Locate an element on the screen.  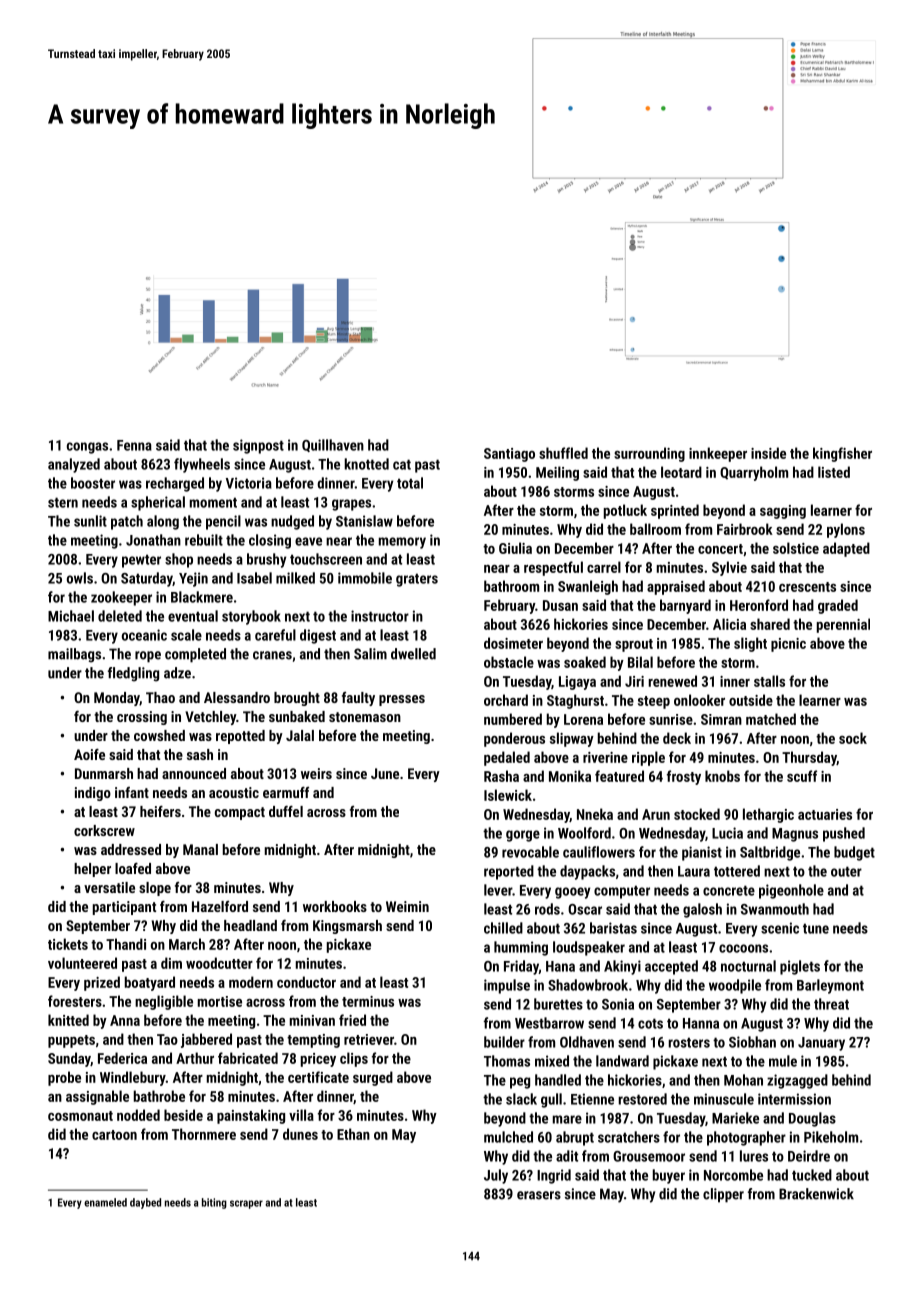
frosty is located at coordinates (684, 777).
